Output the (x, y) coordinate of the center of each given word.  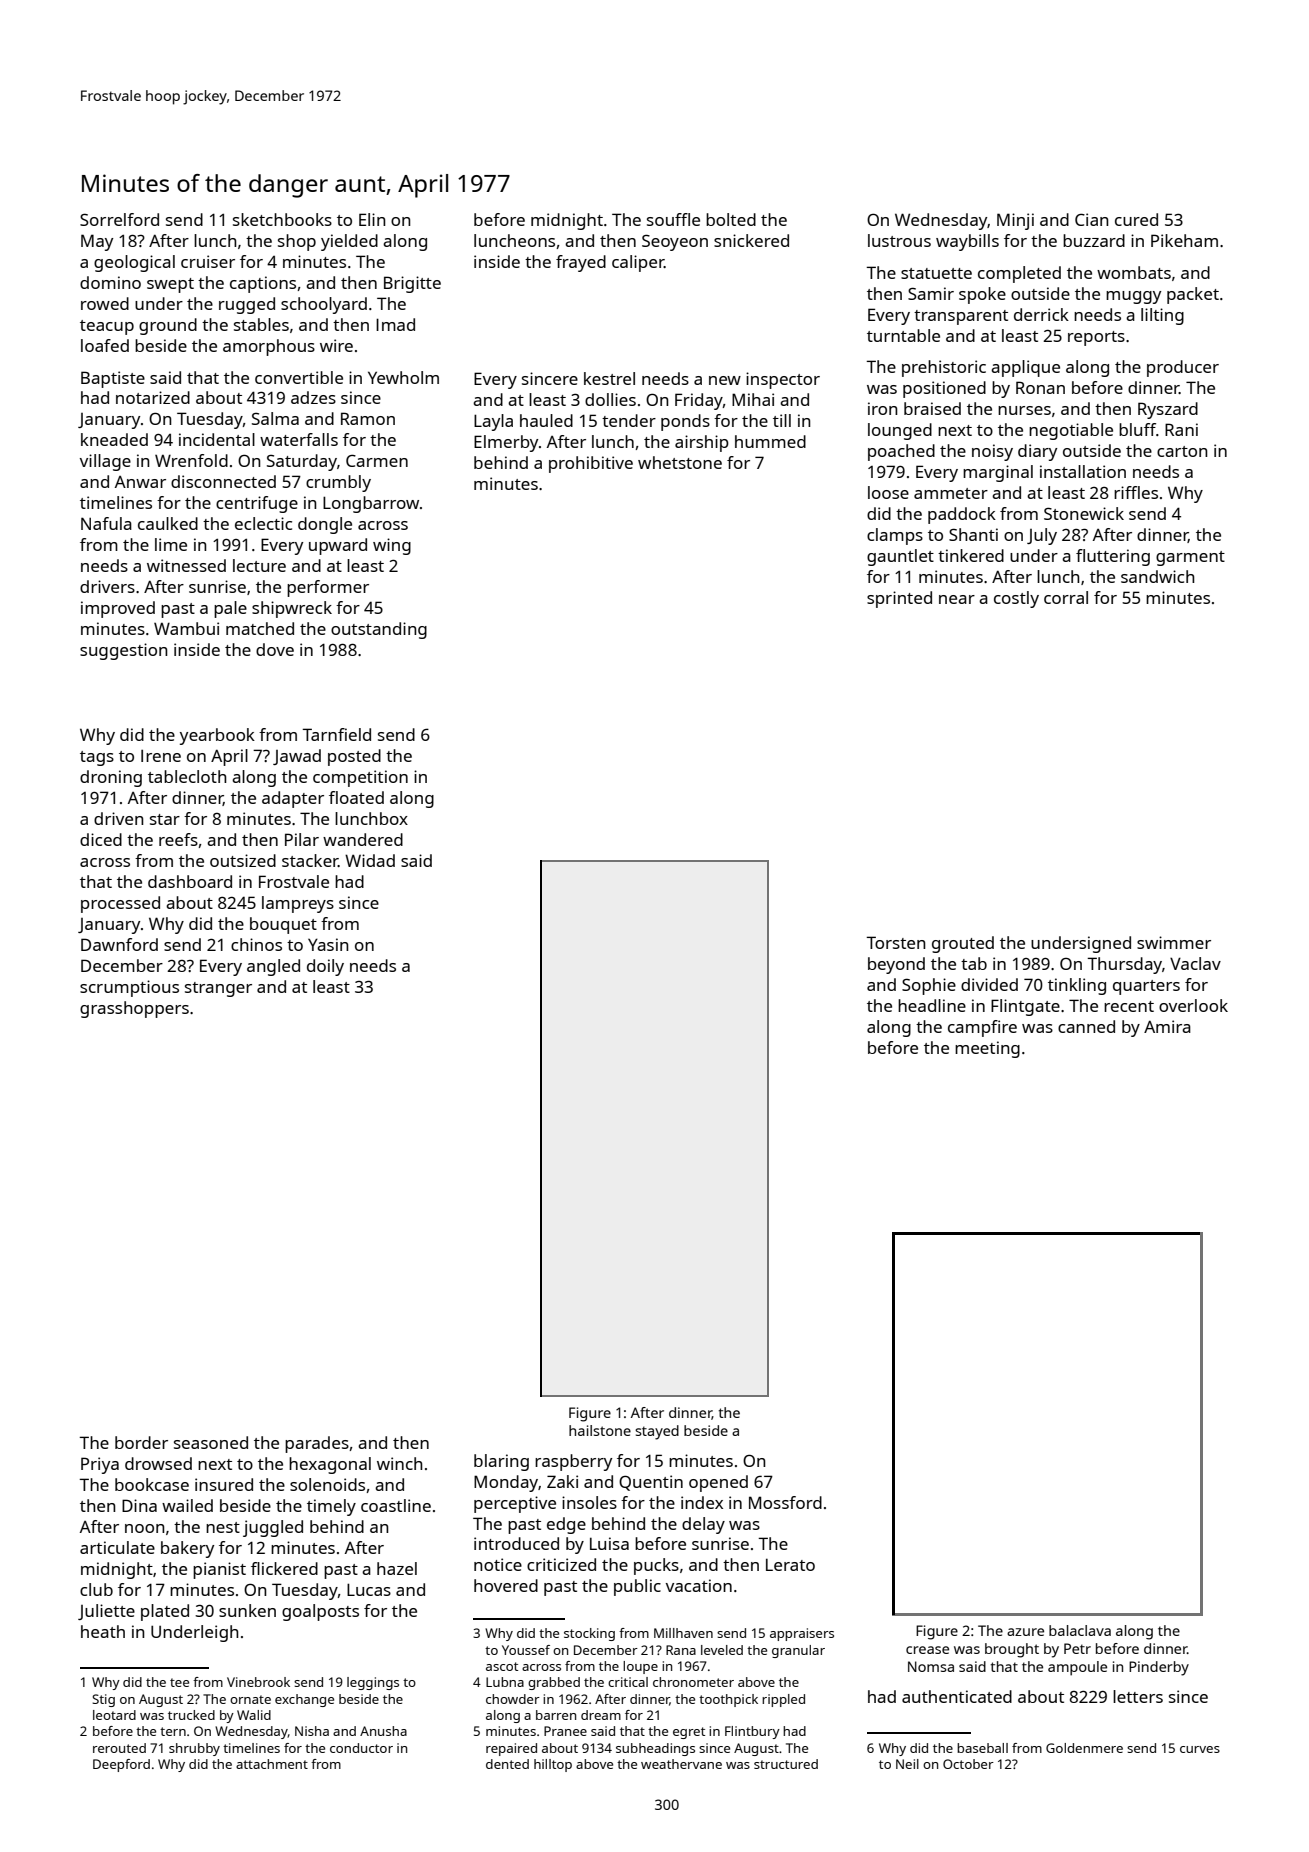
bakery (187, 1549)
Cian (1091, 219)
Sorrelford (119, 219)
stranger (218, 989)
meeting (987, 1049)
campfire (982, 1028)
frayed (581, 263)
